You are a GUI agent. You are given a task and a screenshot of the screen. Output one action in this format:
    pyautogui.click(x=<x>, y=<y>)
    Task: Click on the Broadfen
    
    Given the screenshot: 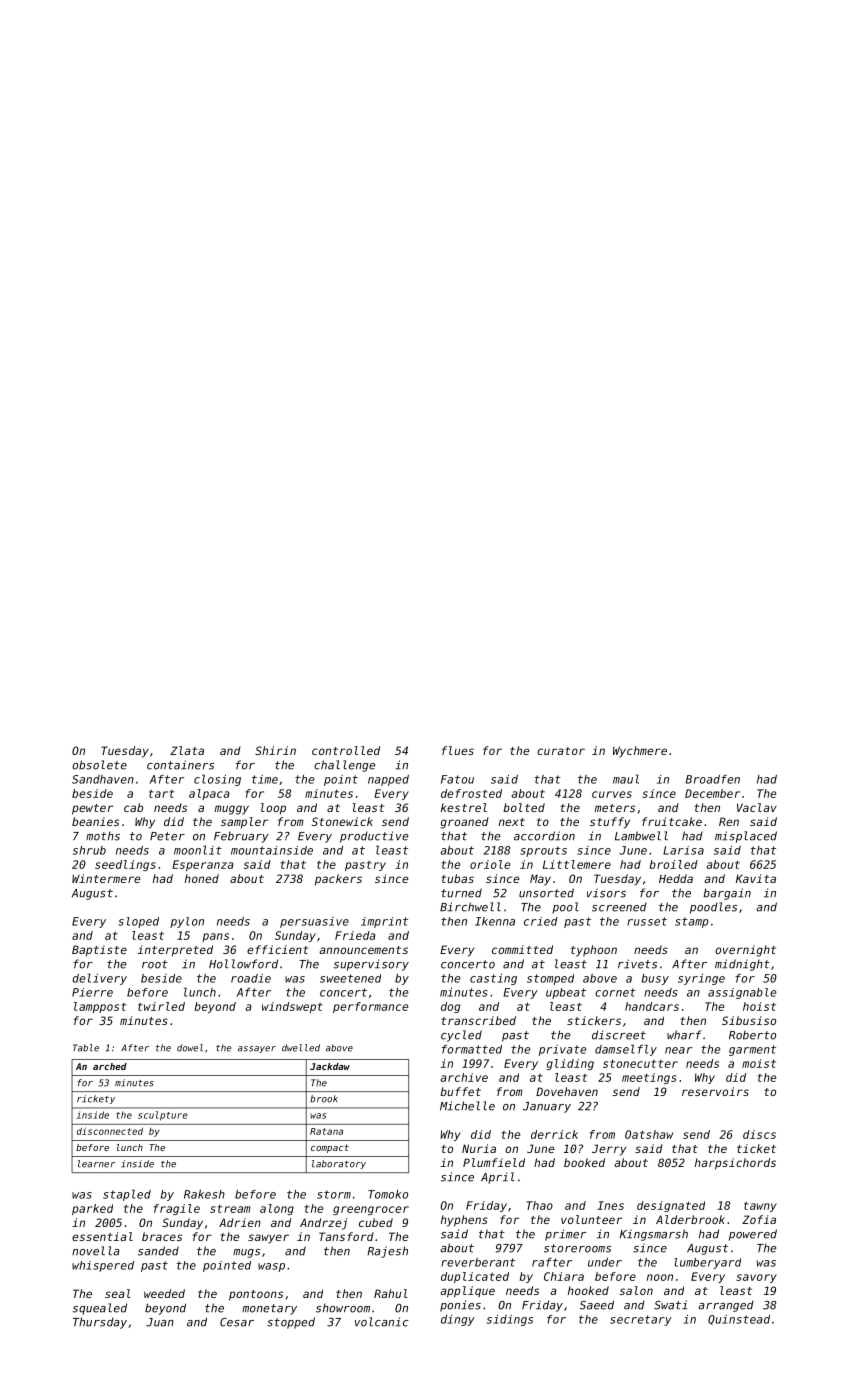 What is the action you would take?
    pyautogui.click(x=713, y=779)
